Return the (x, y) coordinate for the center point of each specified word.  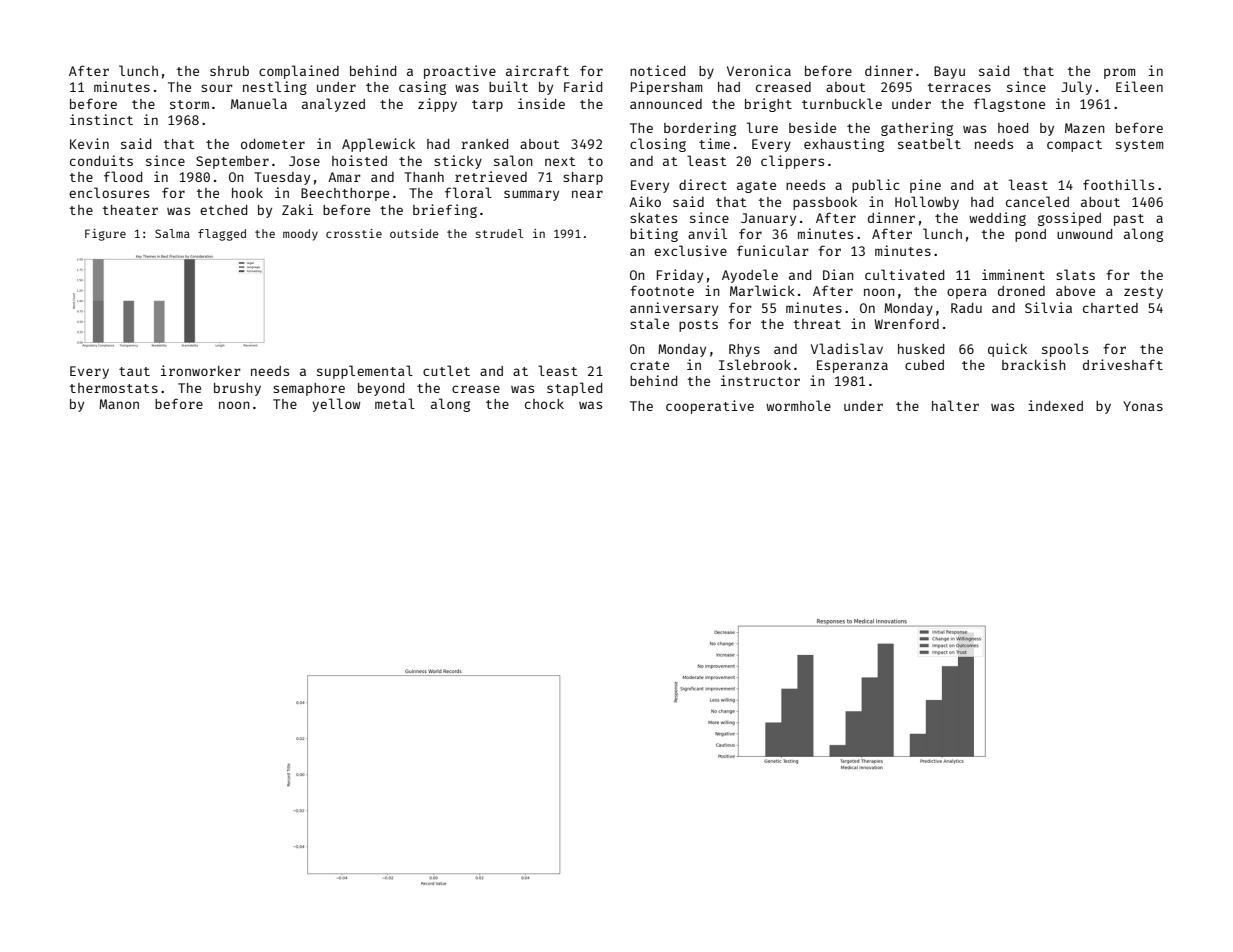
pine (925, 186)
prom (1119, 73)
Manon (119, 404)
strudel (499, 233)
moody (300, 235)
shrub (229, 71)
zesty (1143, 293)
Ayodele (750, 276)
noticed (657, 70)
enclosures (109, 192)
